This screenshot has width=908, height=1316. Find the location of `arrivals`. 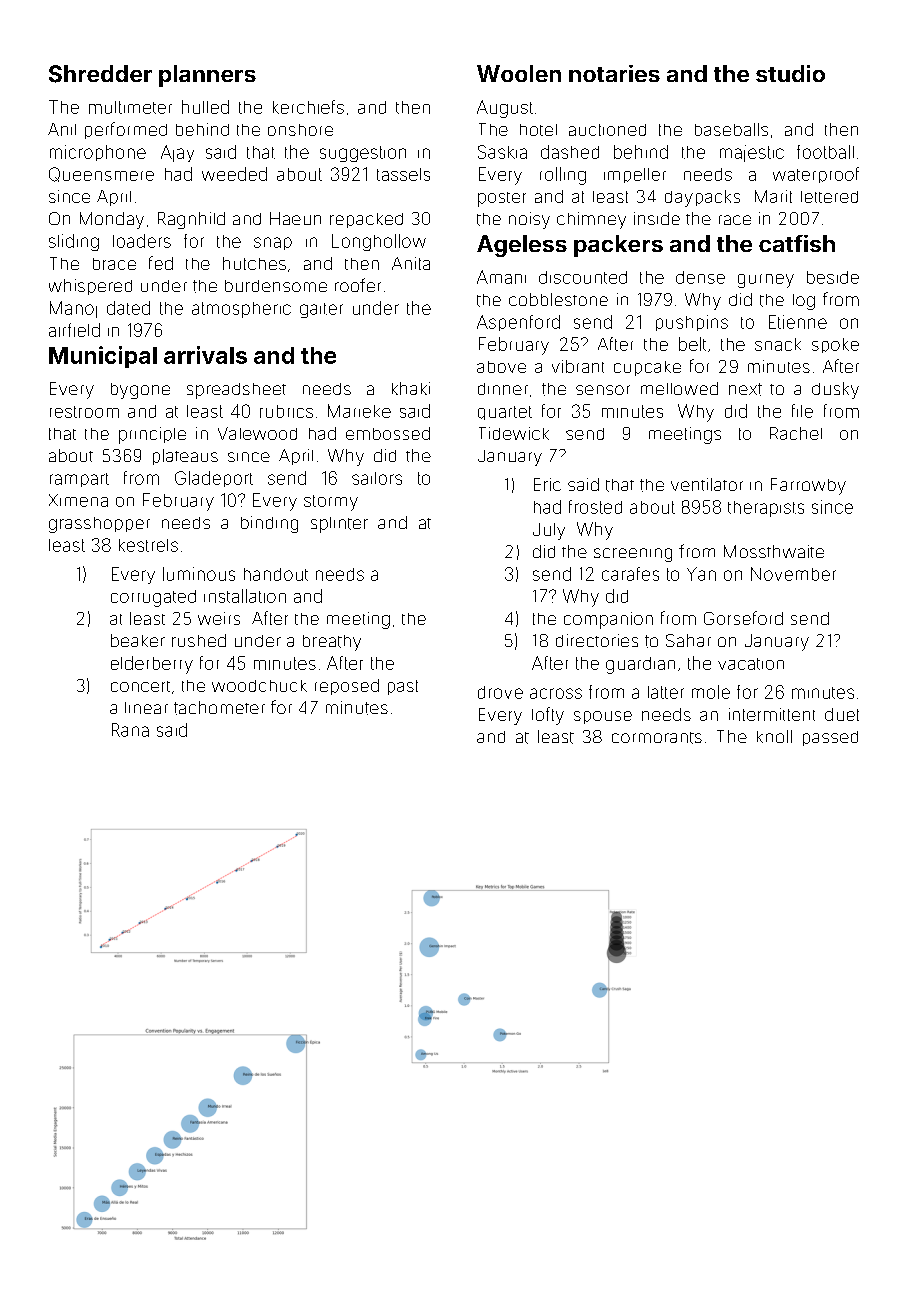

arrivals is located at coordinates (205, 355).
